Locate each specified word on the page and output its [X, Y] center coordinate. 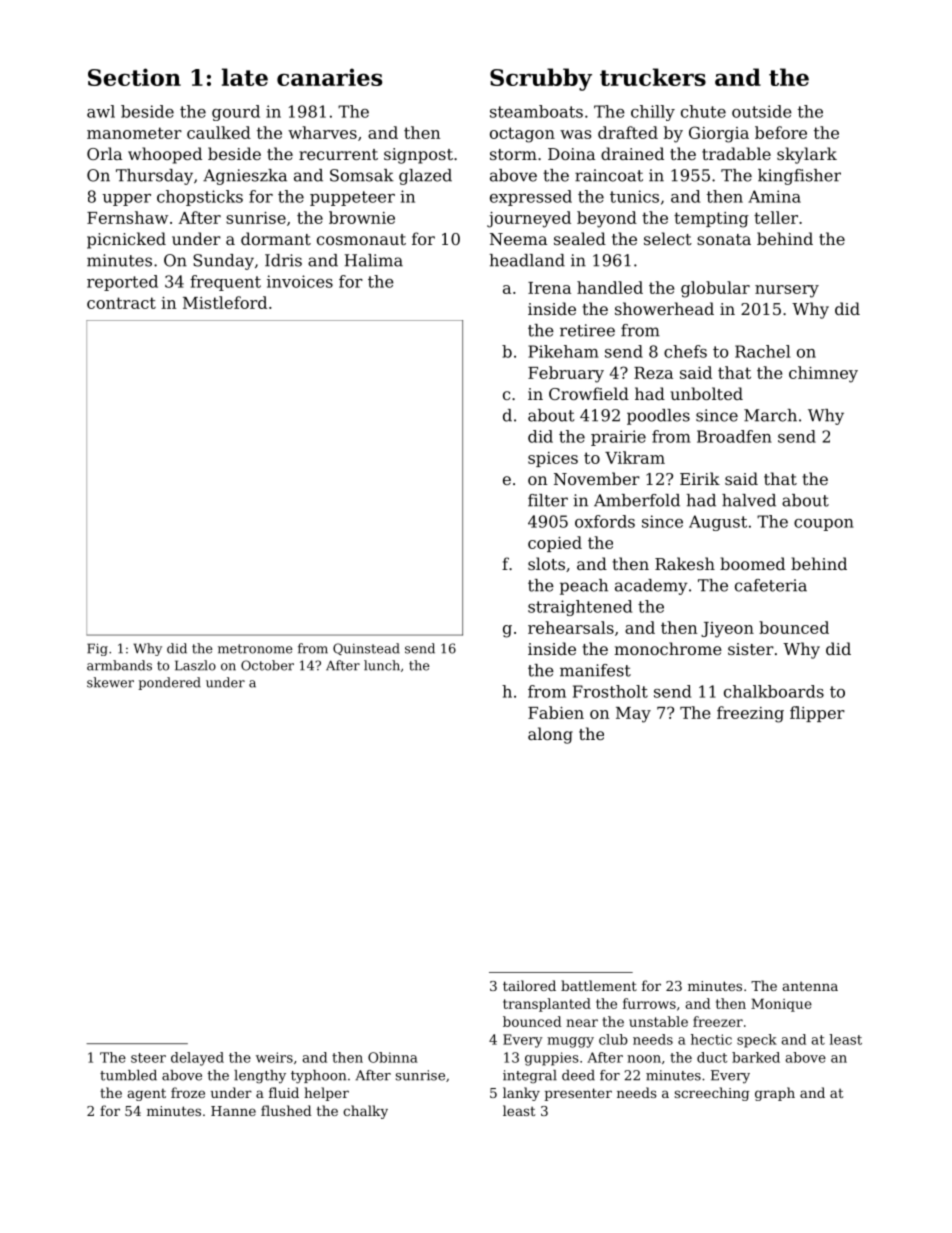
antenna [810, 986]
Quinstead [366, 649]
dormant [276, 238]
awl [101, 111]
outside [762, 111]
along [550, 735]
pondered [169, 683]
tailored [529, 985]
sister [751, 649]
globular [715, 289]
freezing [750, 714]
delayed [197, 1059]
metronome [255, 649]
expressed [531, 198]
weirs [274, 1057]
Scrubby [541, 79]
